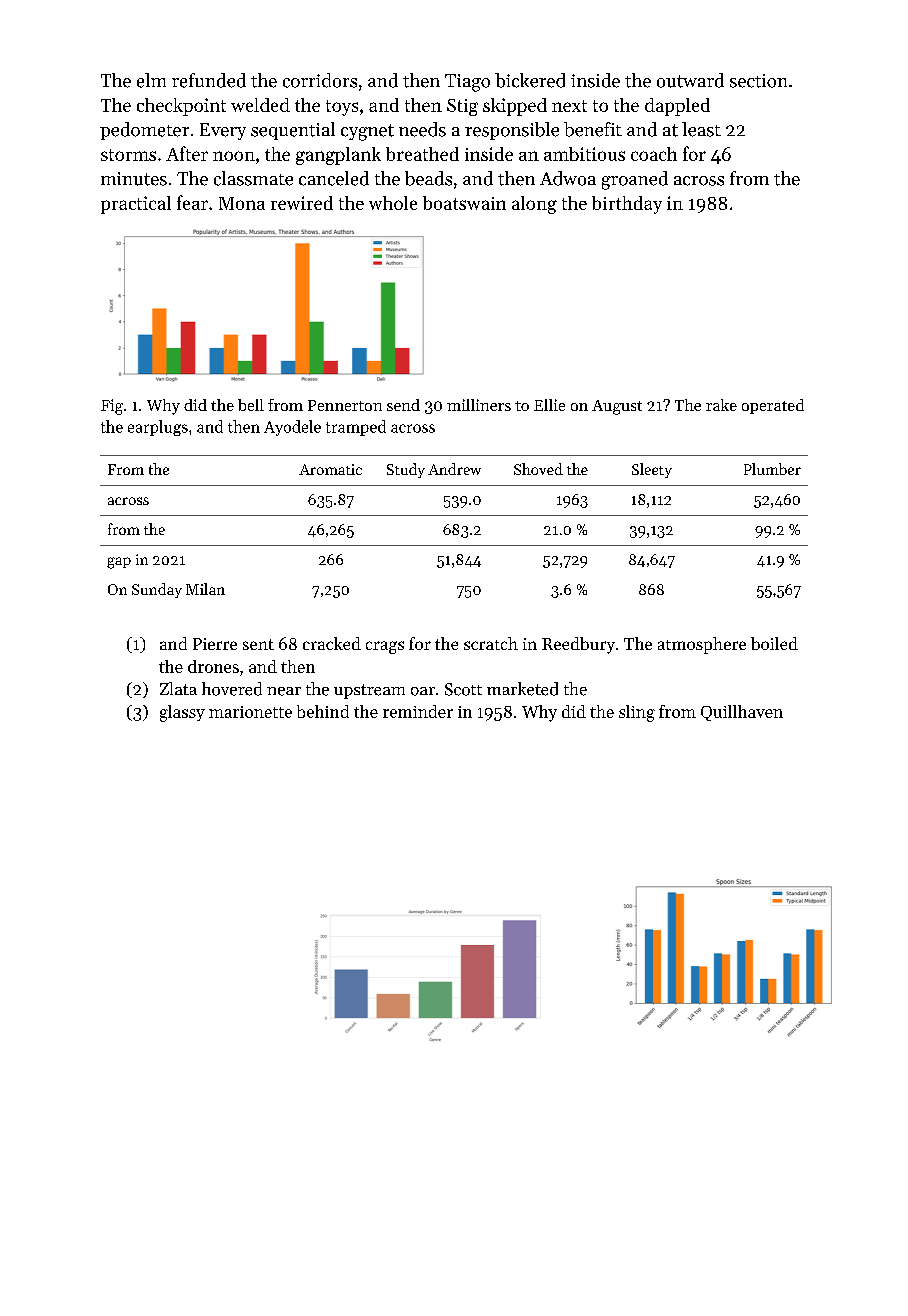 Image resolution: width=908 pixels, height=1316 pixels. Describe the element at coordinates (205, 589) in the screenshot. I see `Milan` at that location.
